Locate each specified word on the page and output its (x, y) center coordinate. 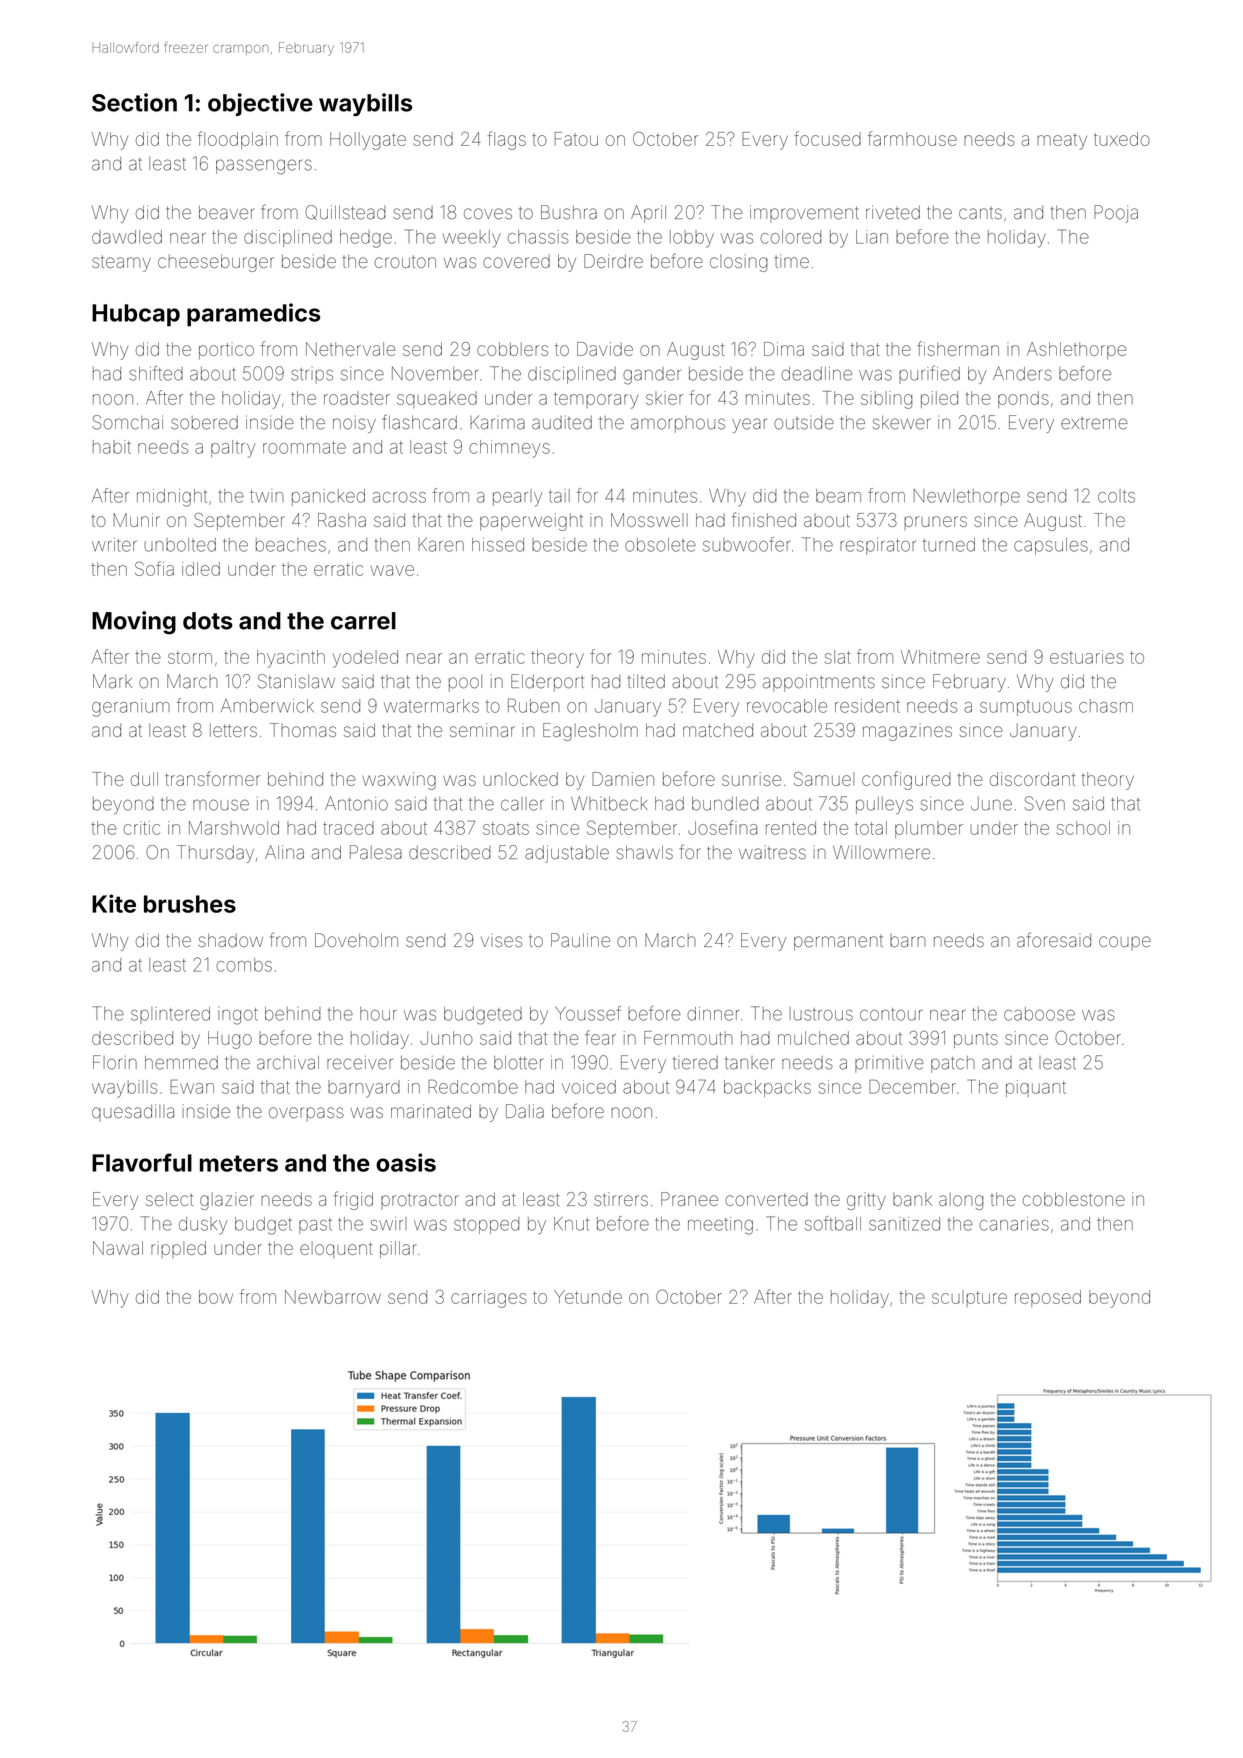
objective (260, 104)
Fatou (576, 139)
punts (976, 1040)
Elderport (547, 683)
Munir (137, 520)
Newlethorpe (967, 497)
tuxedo (1122, 139)
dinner (713, 1014)
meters (239, 1163)
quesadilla (133, 1112)
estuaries (1087, 657)
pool (465, 683)
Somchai (127, 422)
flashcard (420, 422)
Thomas (303, 730)
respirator (878, 546)
